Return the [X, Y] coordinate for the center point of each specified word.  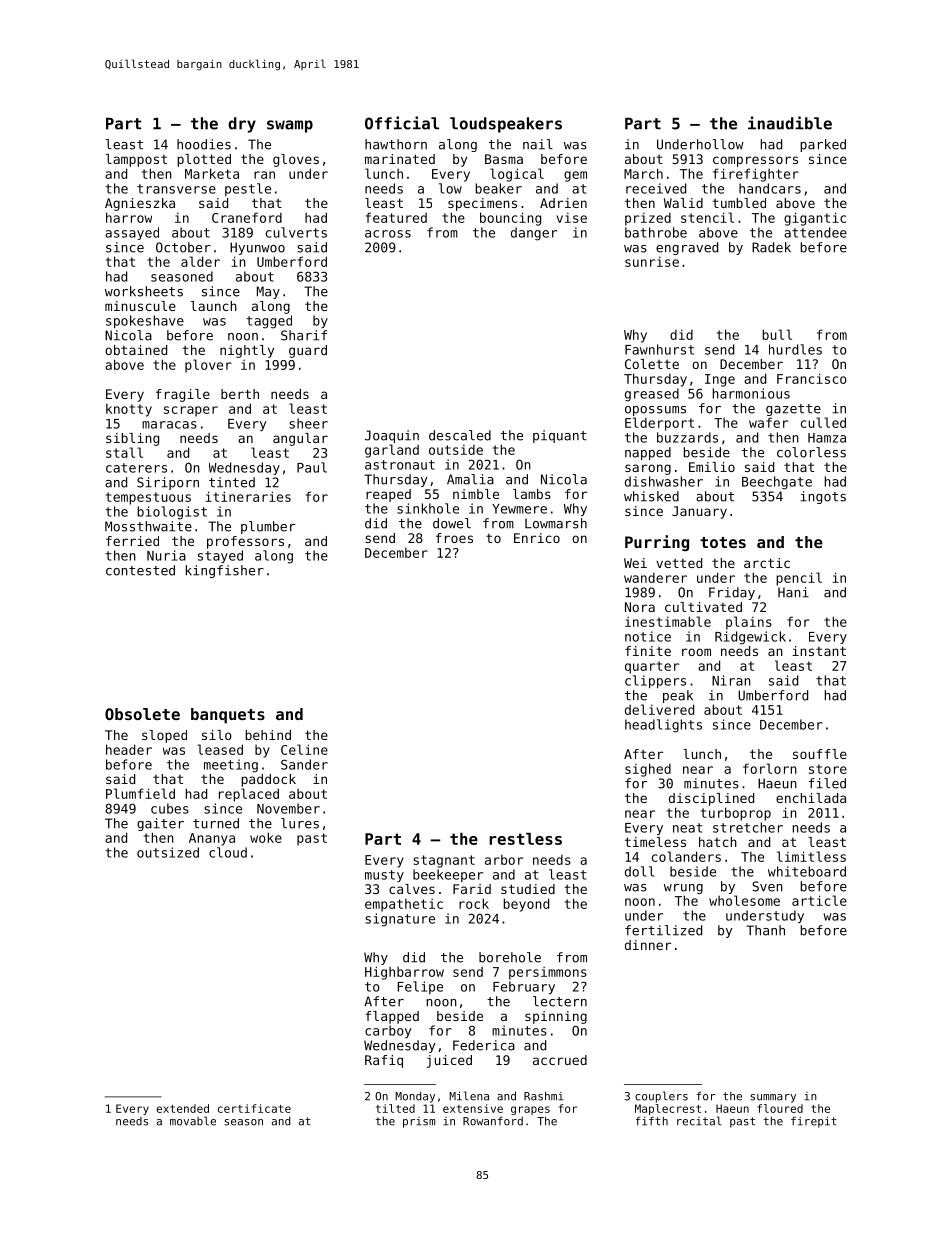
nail [538, 144]
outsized [168, 852]
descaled [460, 435]
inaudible [790, 123]
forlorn [770, 768]
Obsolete [142, 714]
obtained [136, 350]
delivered [659, 709]
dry [242, 125]
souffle [820, 754]
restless [525, 839]
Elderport [659, 424]
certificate [254, 1108]
